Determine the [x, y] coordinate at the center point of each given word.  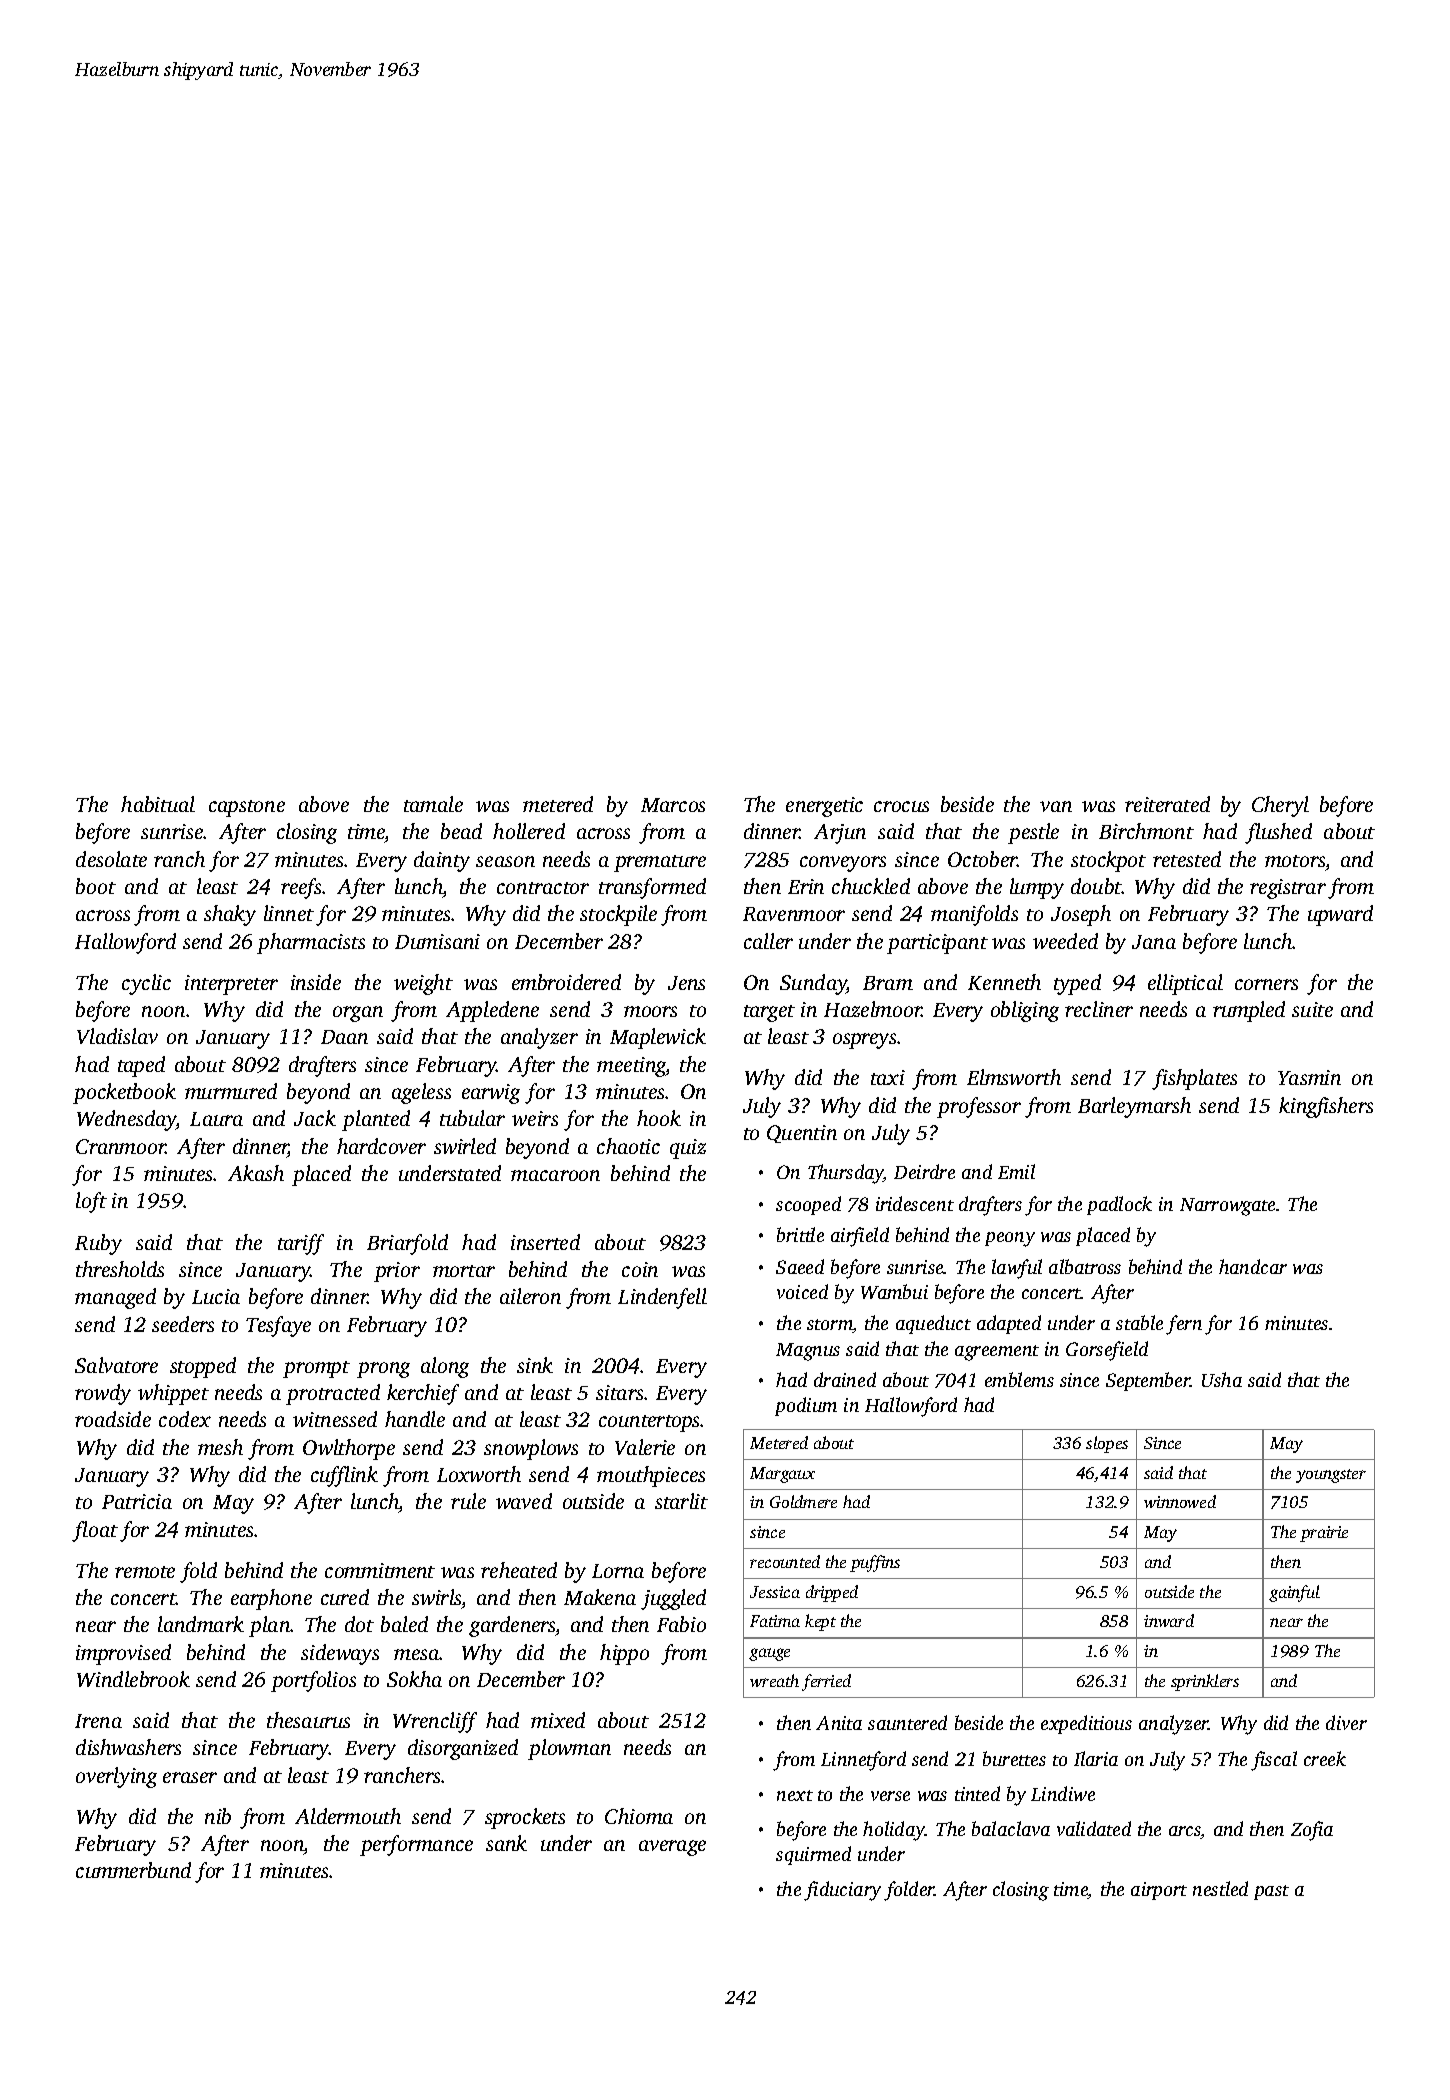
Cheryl [1280, 806]
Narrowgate [1227, 1207]
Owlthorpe [349, 1449]
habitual [158, 804]
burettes [1014, 1758]
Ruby [98, 1244]
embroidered [566, 982]
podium [806, 1406]
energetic [824, 807]
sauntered [907, 1722]
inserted [545, 1242]
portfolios [313, 1681]
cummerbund [133, 1870]
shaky [230, 915]
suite [1312, 1009]
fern [1184, 1325]
